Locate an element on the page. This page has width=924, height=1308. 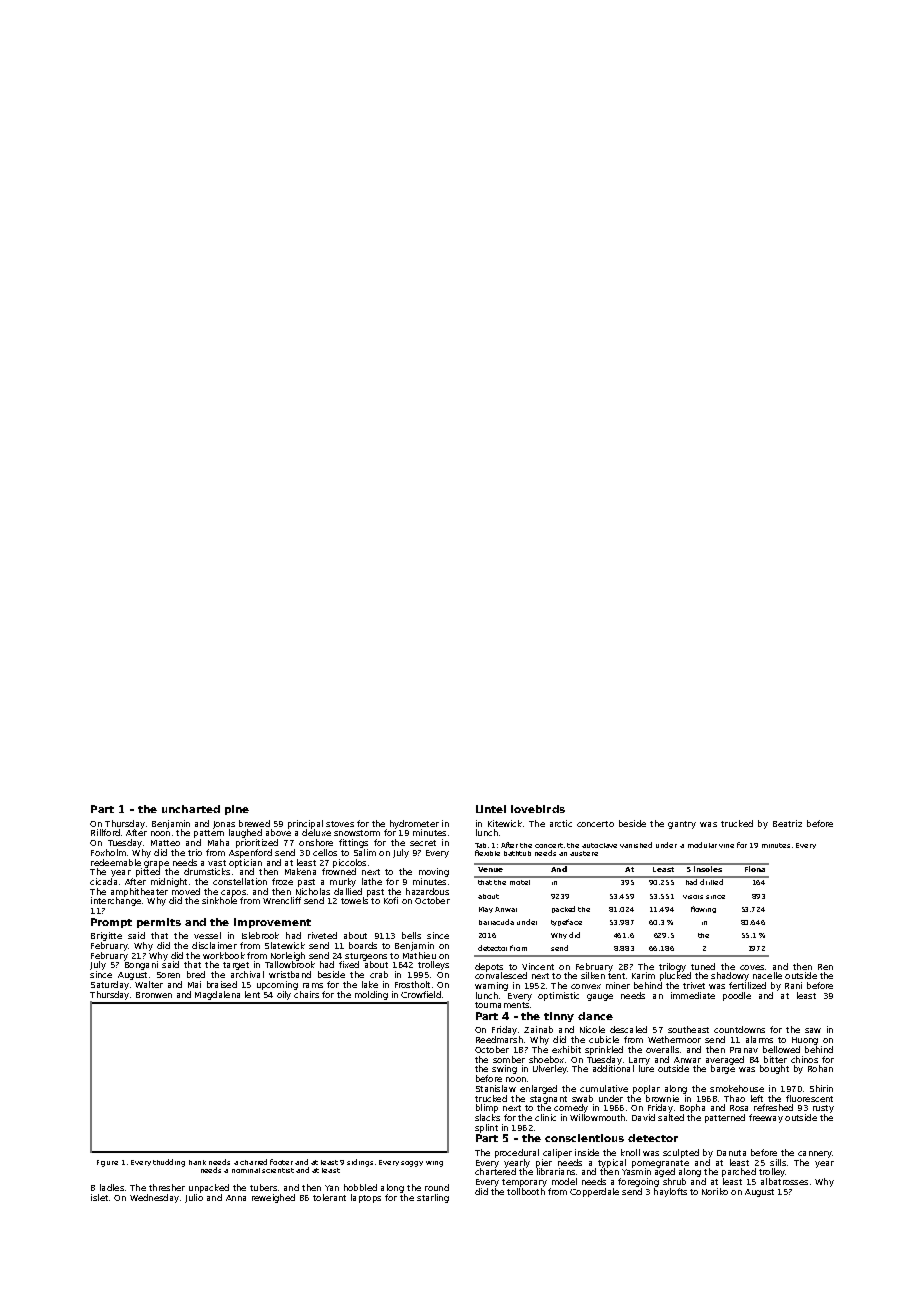
reweighed is located at coordinates (273, 1198).
